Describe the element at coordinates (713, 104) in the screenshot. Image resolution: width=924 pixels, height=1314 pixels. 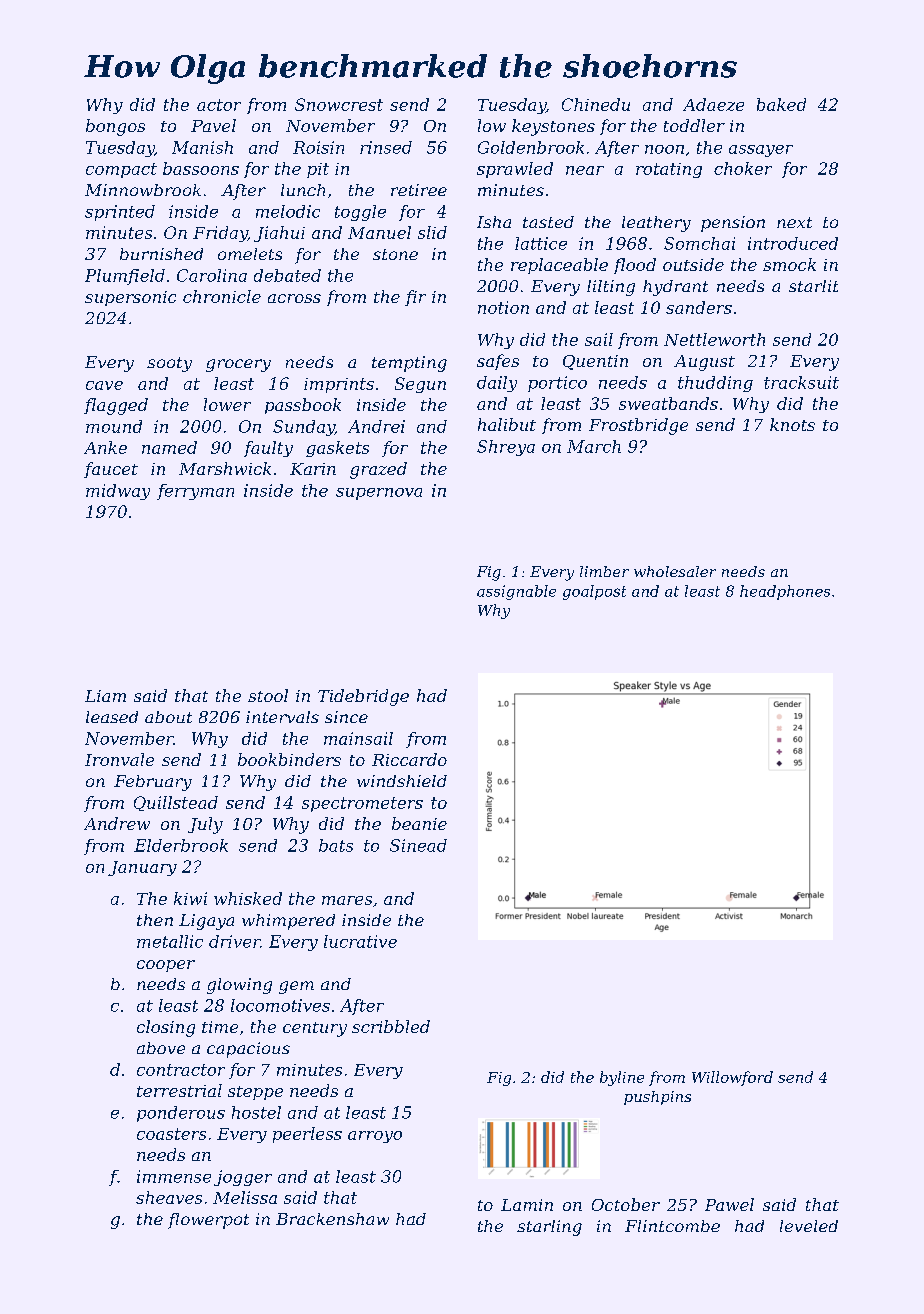
I see `Adaeze` at that location.
